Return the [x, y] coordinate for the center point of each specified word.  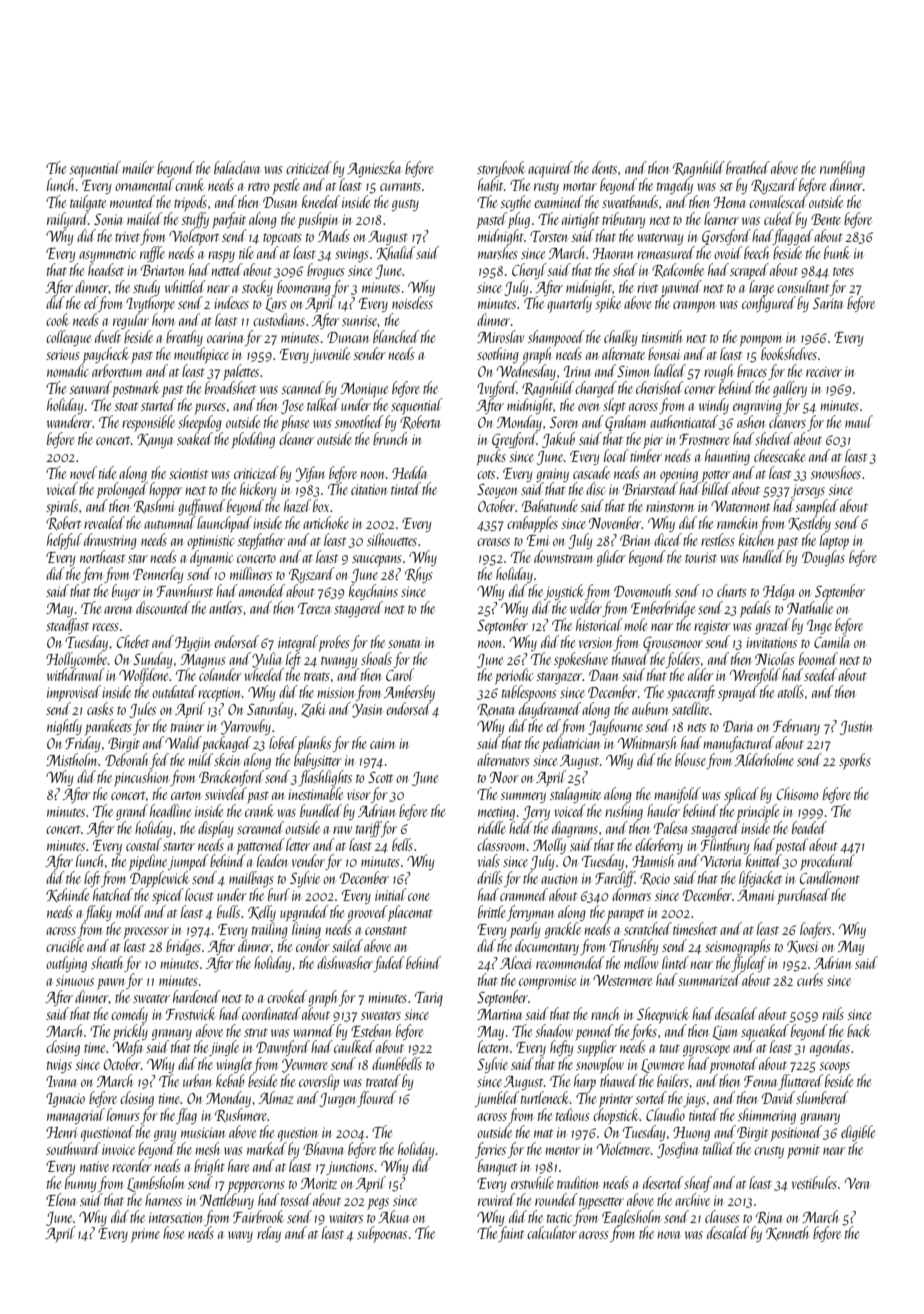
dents [604, 167]
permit [803, 1151]
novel [83, 472]
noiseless [412, 302]
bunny [80, 1184]
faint [511, 1234]
